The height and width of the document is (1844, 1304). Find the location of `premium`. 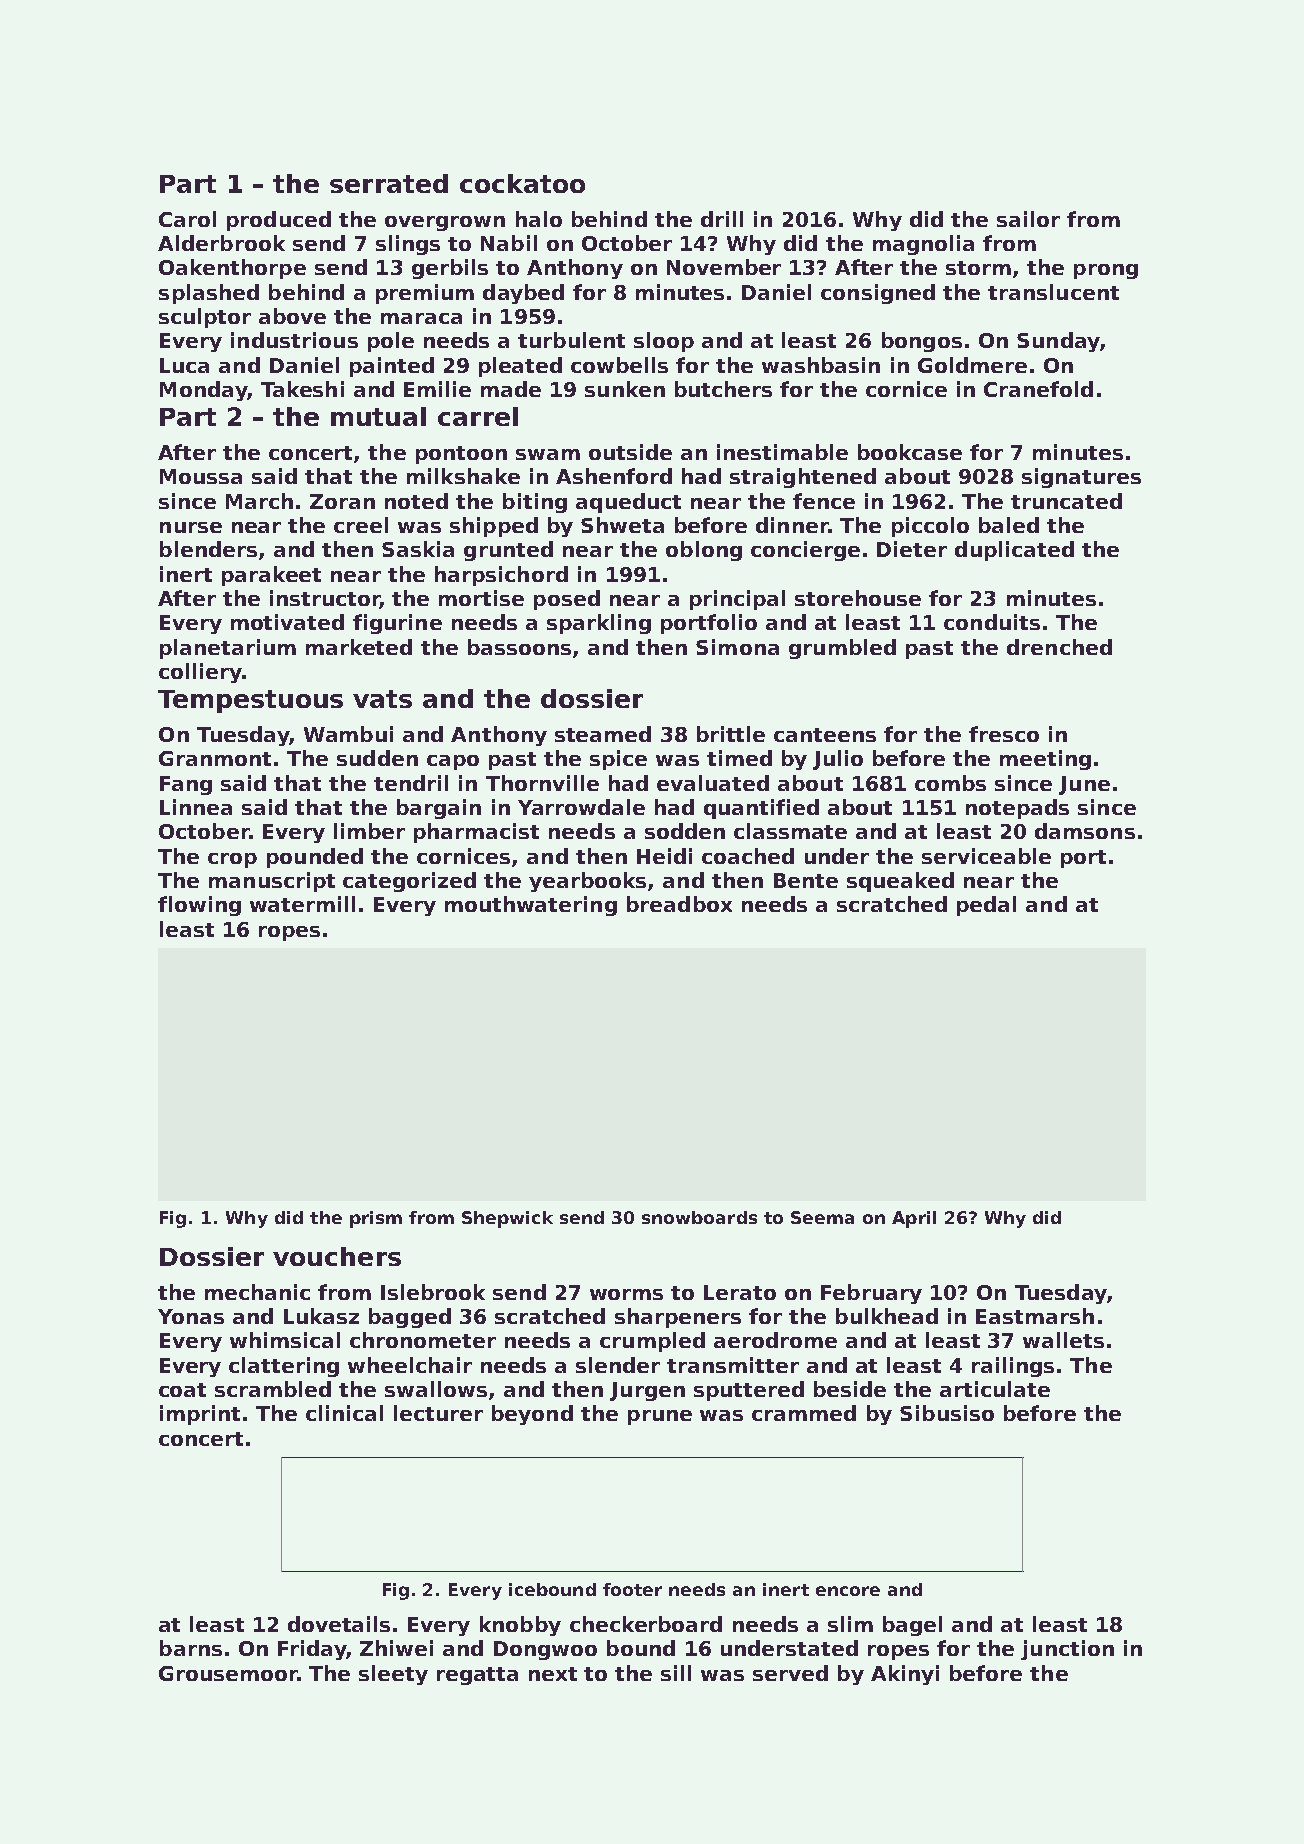

premium is located at coordinates (425, 294).
